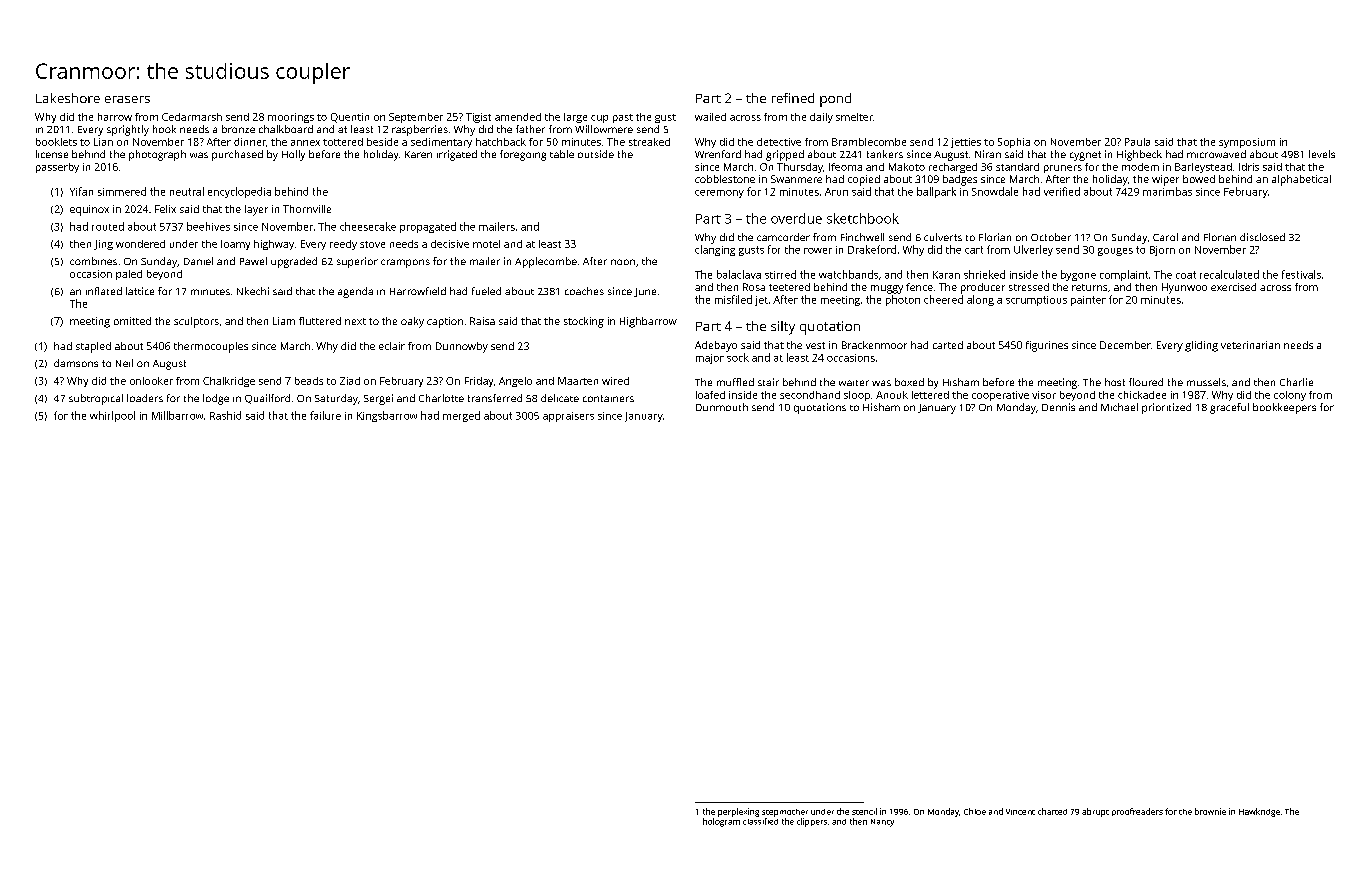 The height and width of the page is (887, 1372). What do you see at coordinates (1210, 811) in the page?
I see `brownie` at bounding box center [1210, 811].
